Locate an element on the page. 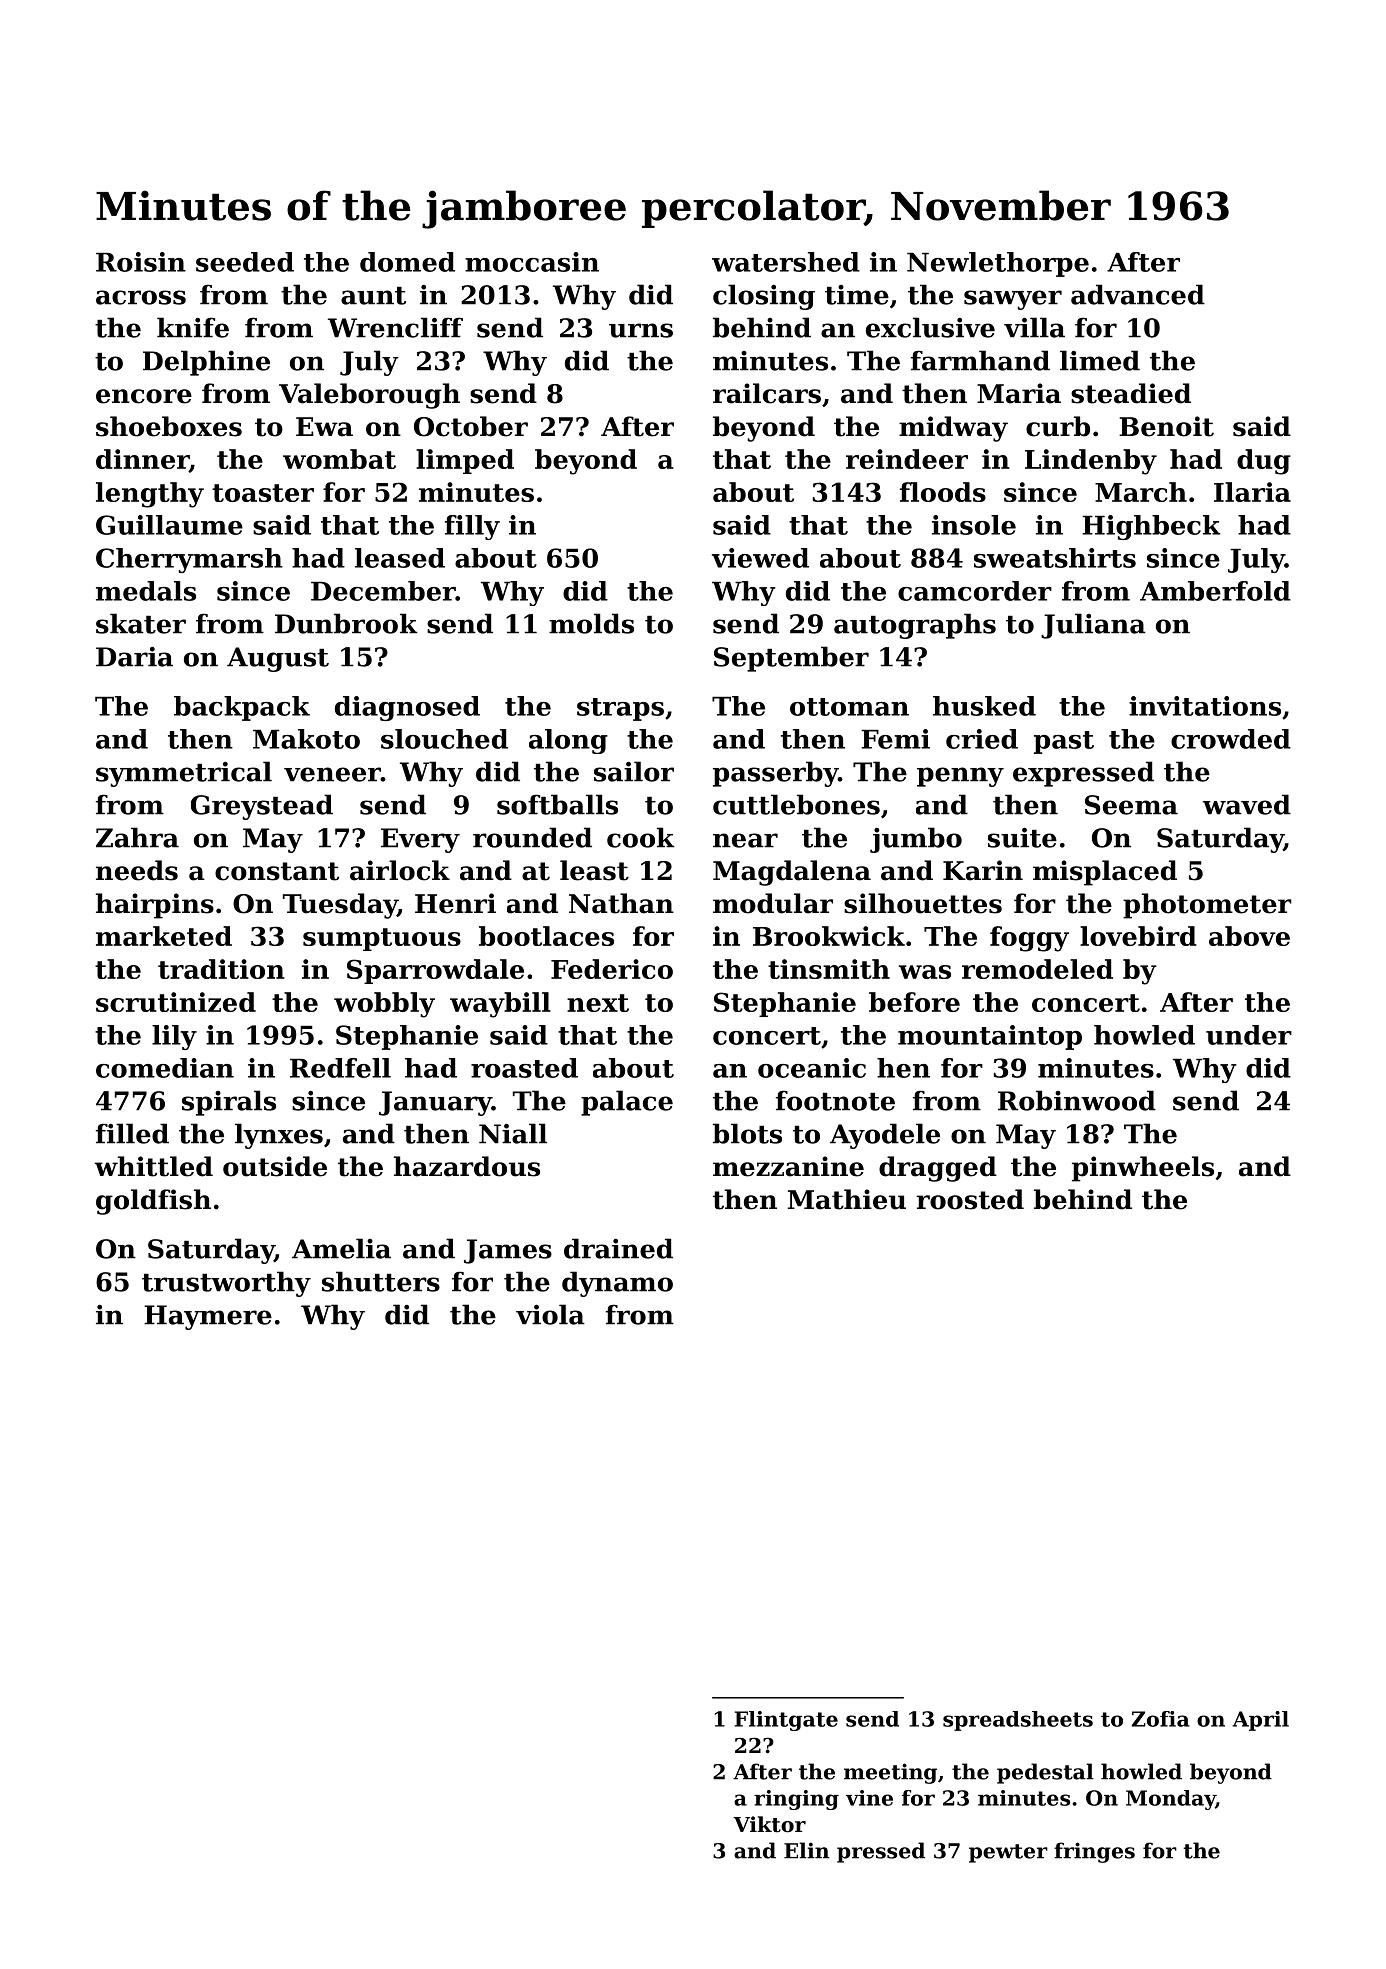 This page has width=1386, height=1969. near is located at coordinates (745, 840).
